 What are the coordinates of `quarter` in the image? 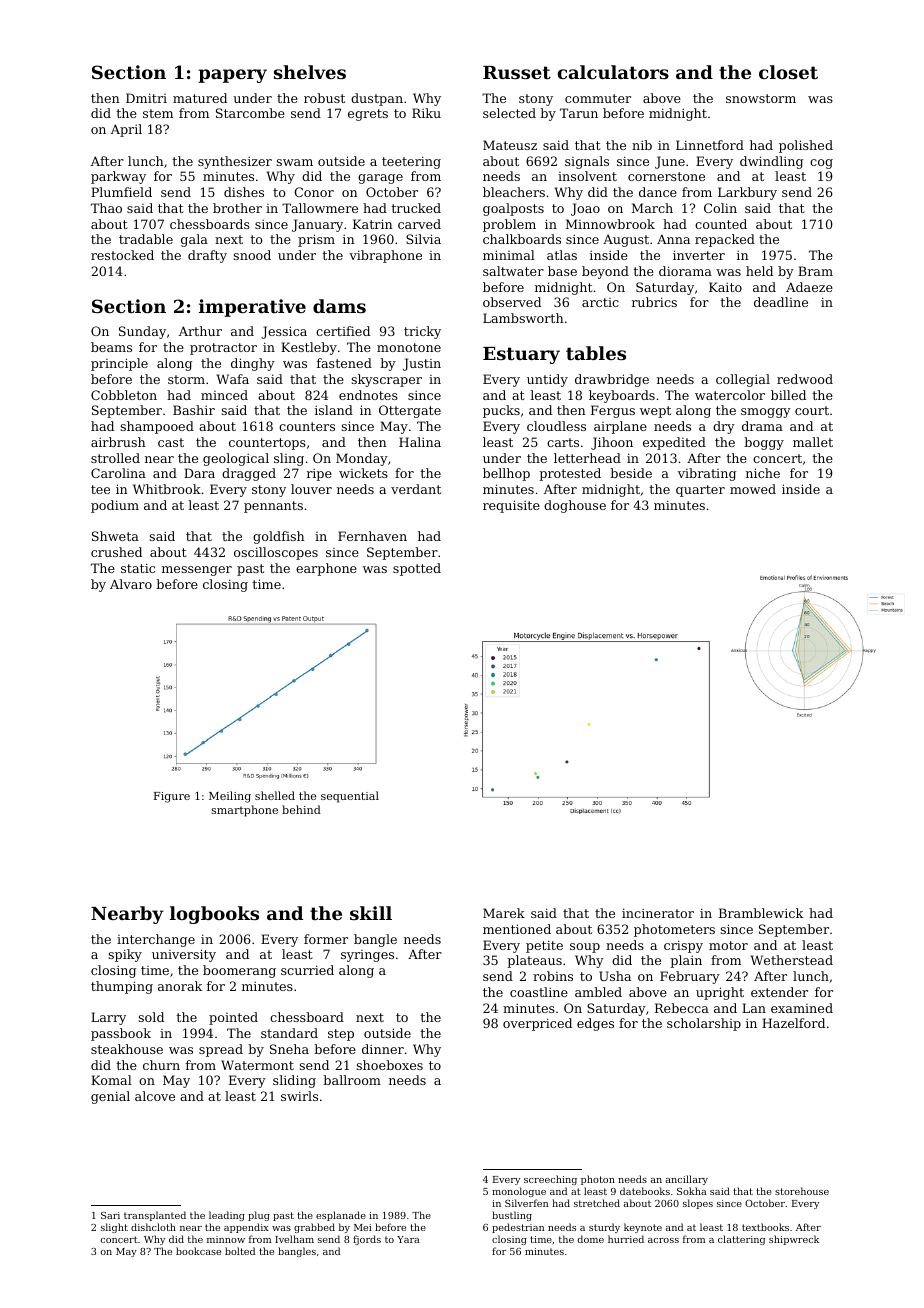 It's located at (700, 491).
